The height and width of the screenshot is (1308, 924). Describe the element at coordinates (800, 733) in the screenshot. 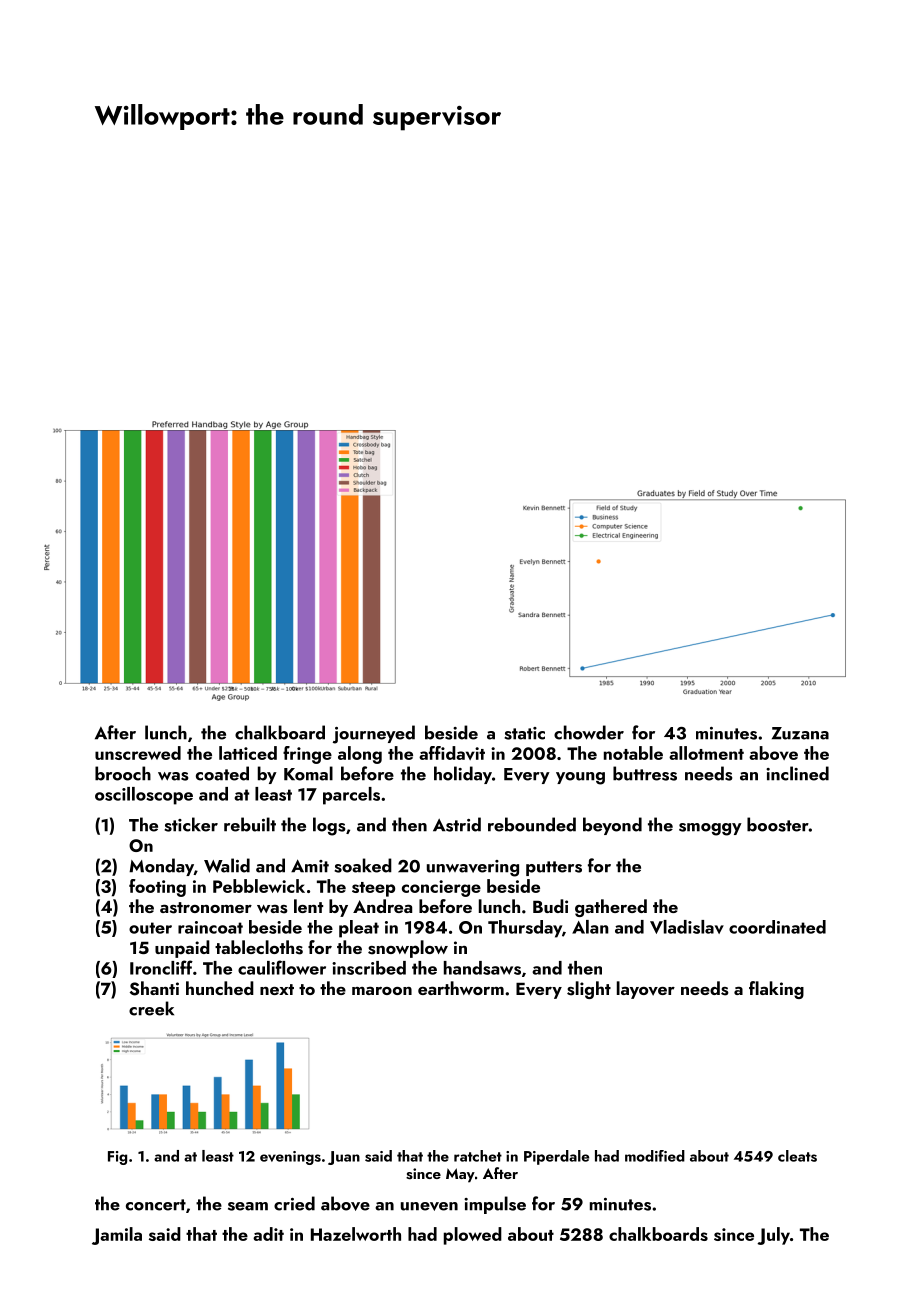

I see `Zuzana` at that location.
